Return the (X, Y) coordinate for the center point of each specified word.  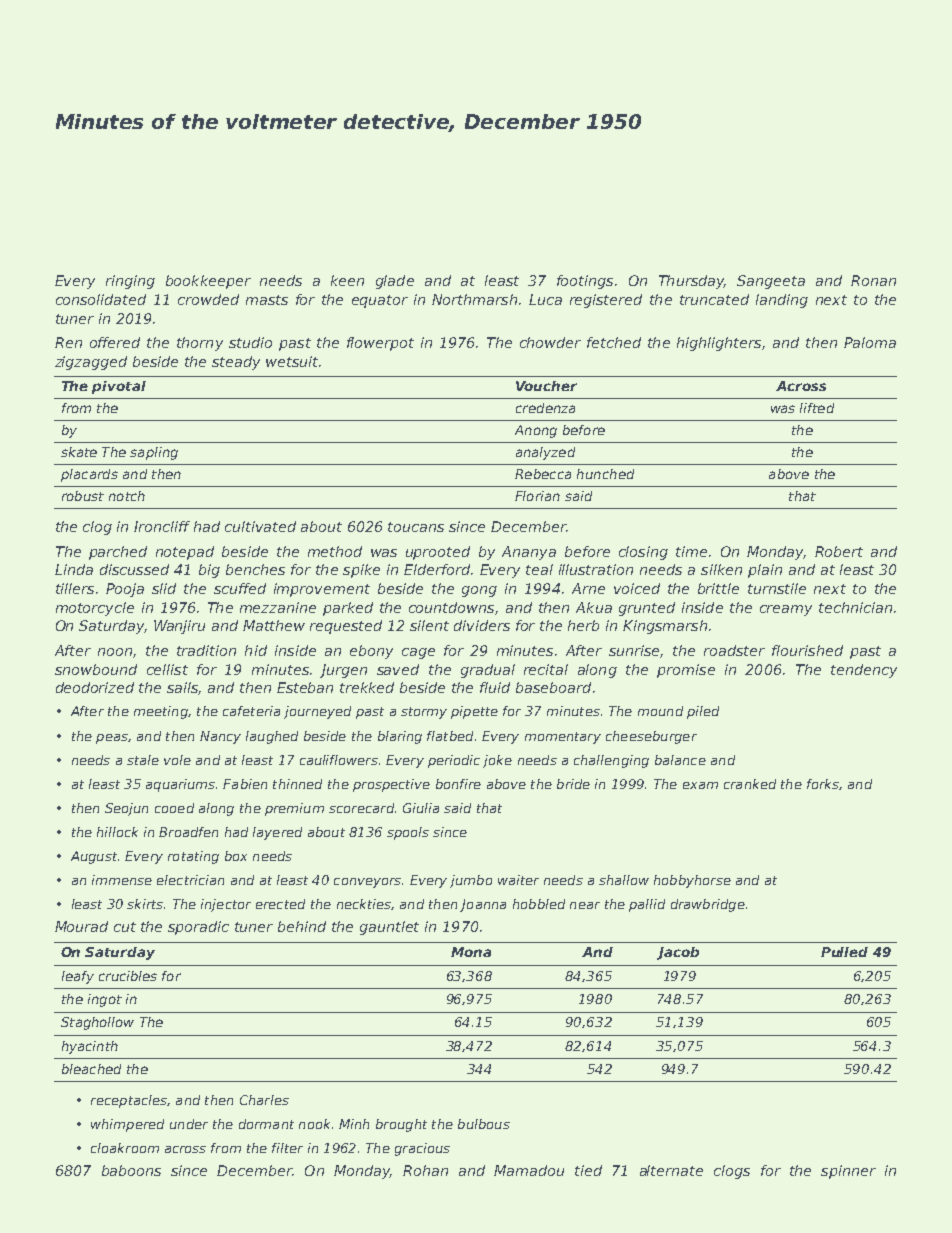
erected (280, 904)
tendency (864, 671)
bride (573, 784)
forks (823, 784)
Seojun (126, 809)
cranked (750, 784)
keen (347, 280)
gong (479, 591)
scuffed (240, 588)
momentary (563, 738)
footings (585, 282)
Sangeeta (771, 282)
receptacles (129, 1101)
